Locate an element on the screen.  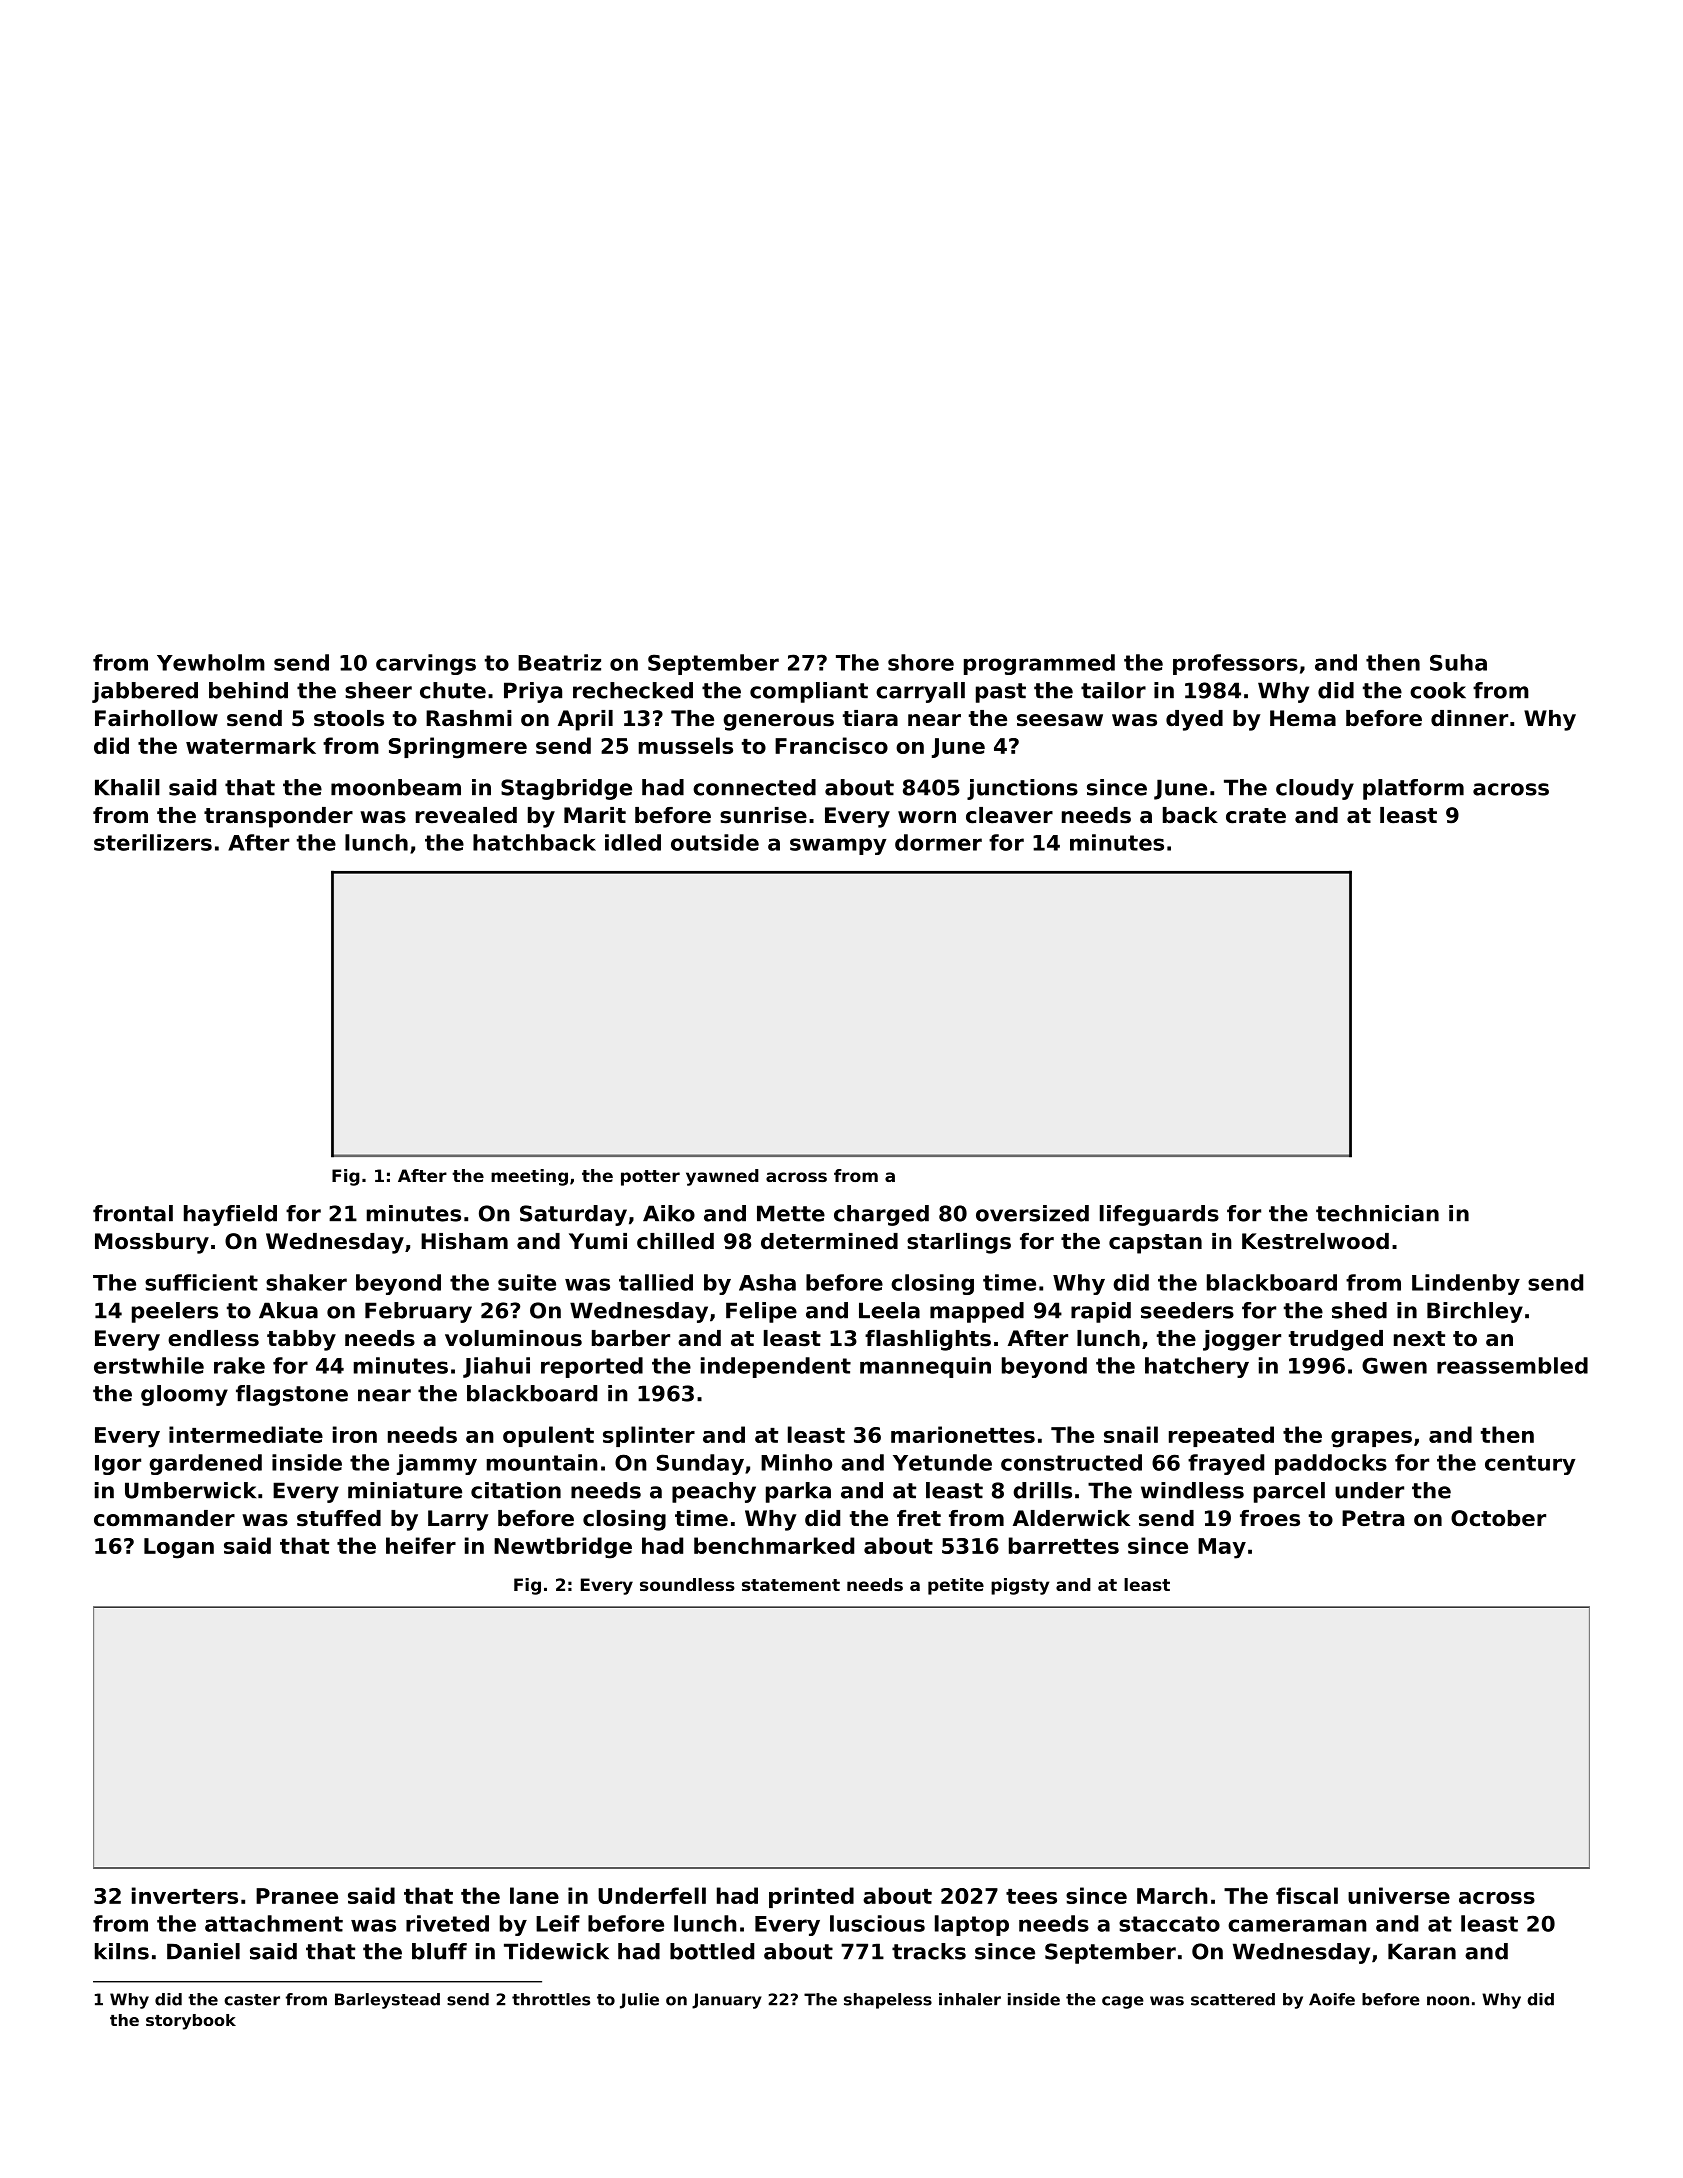
luscious is located at coordinates (877, 1923).
